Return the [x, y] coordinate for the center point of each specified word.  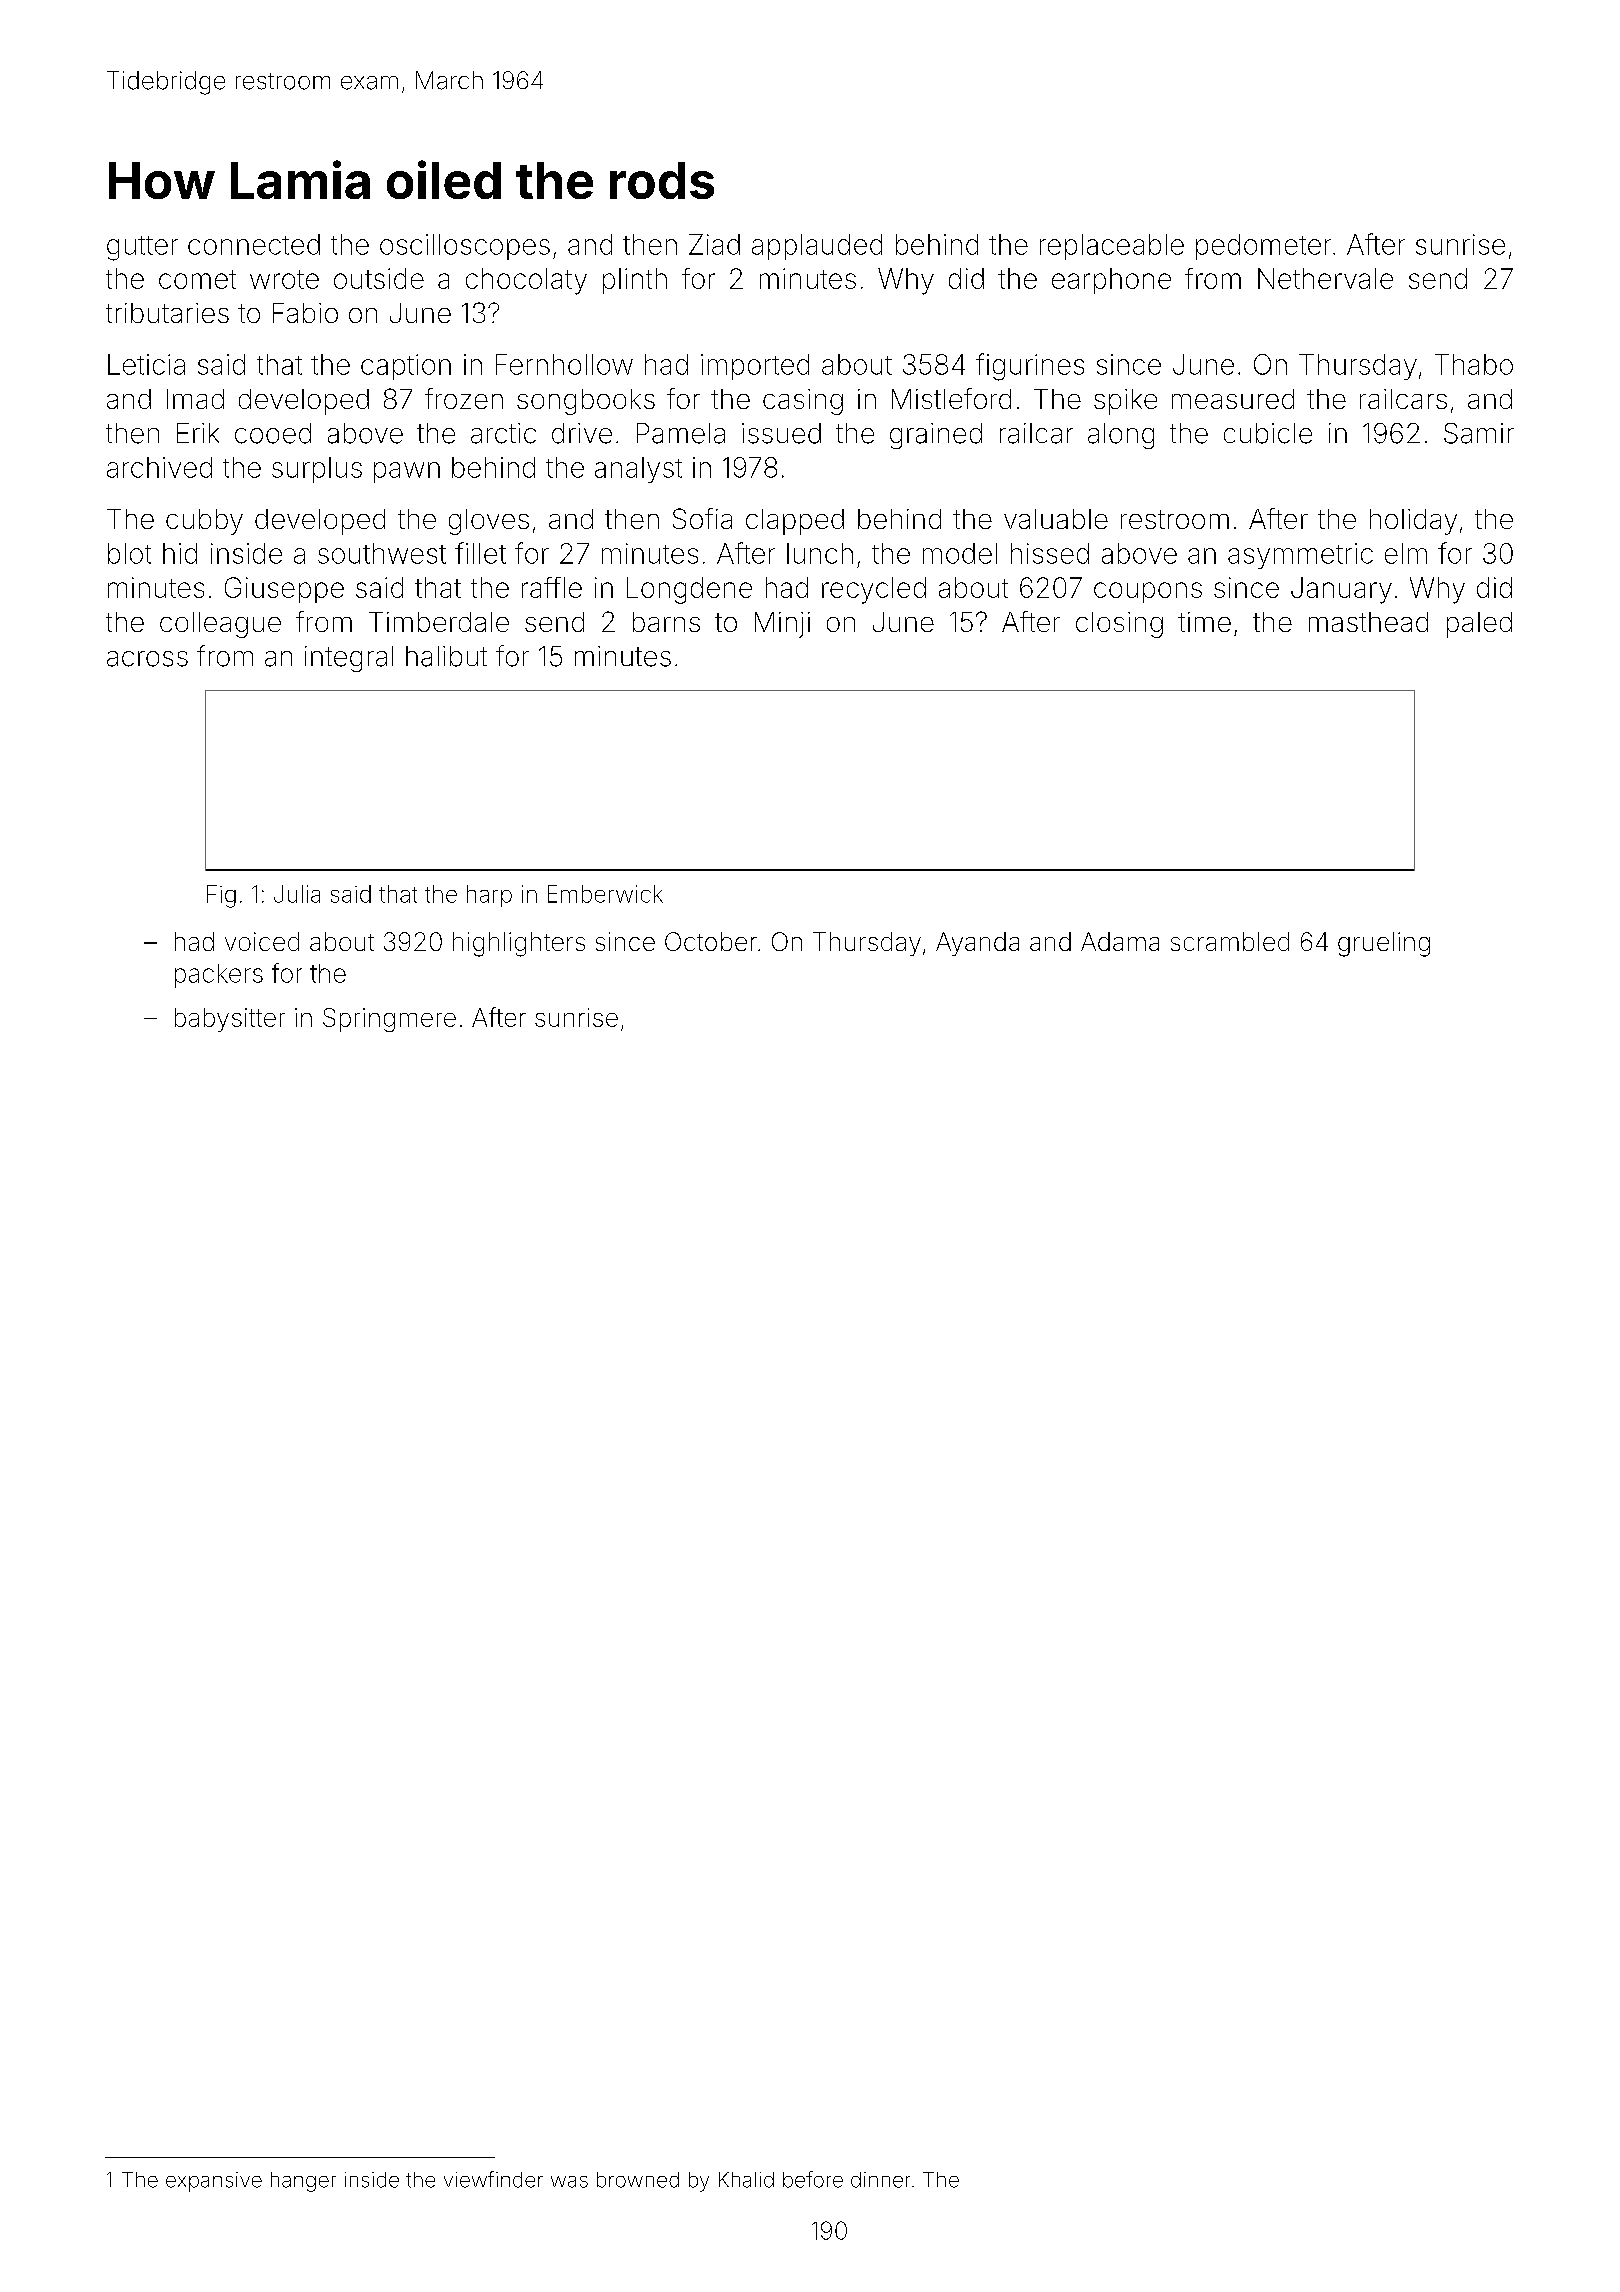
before [813, 2179]
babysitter [230, 1020]
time [1204, 622]
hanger [303, 2182]
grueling [1384, 944]
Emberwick [605, 894]
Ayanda [977, 944]
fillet [480, 553]
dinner [880, 2180]
